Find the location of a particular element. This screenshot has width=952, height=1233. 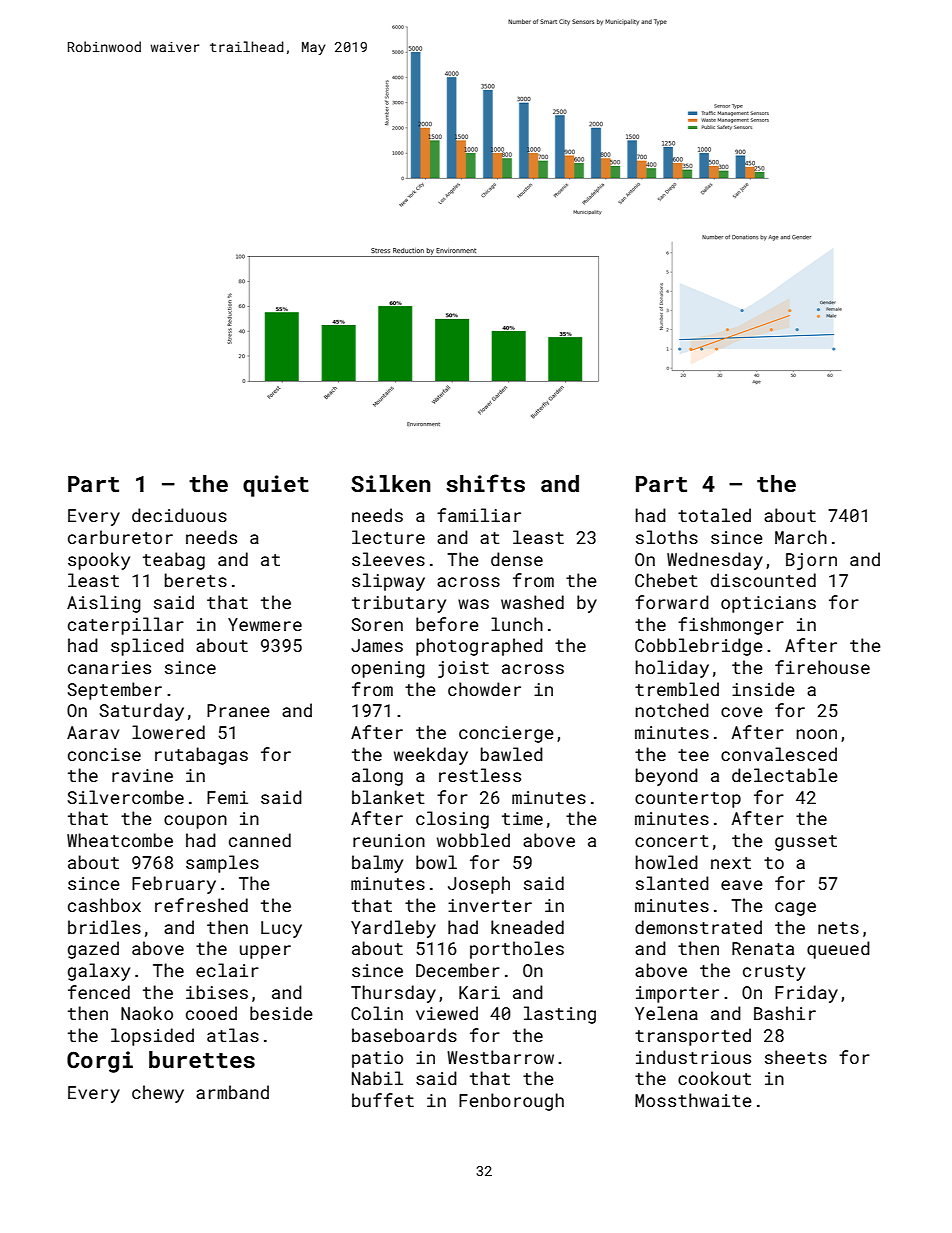

armband is located at coordinates (232, 1092).
